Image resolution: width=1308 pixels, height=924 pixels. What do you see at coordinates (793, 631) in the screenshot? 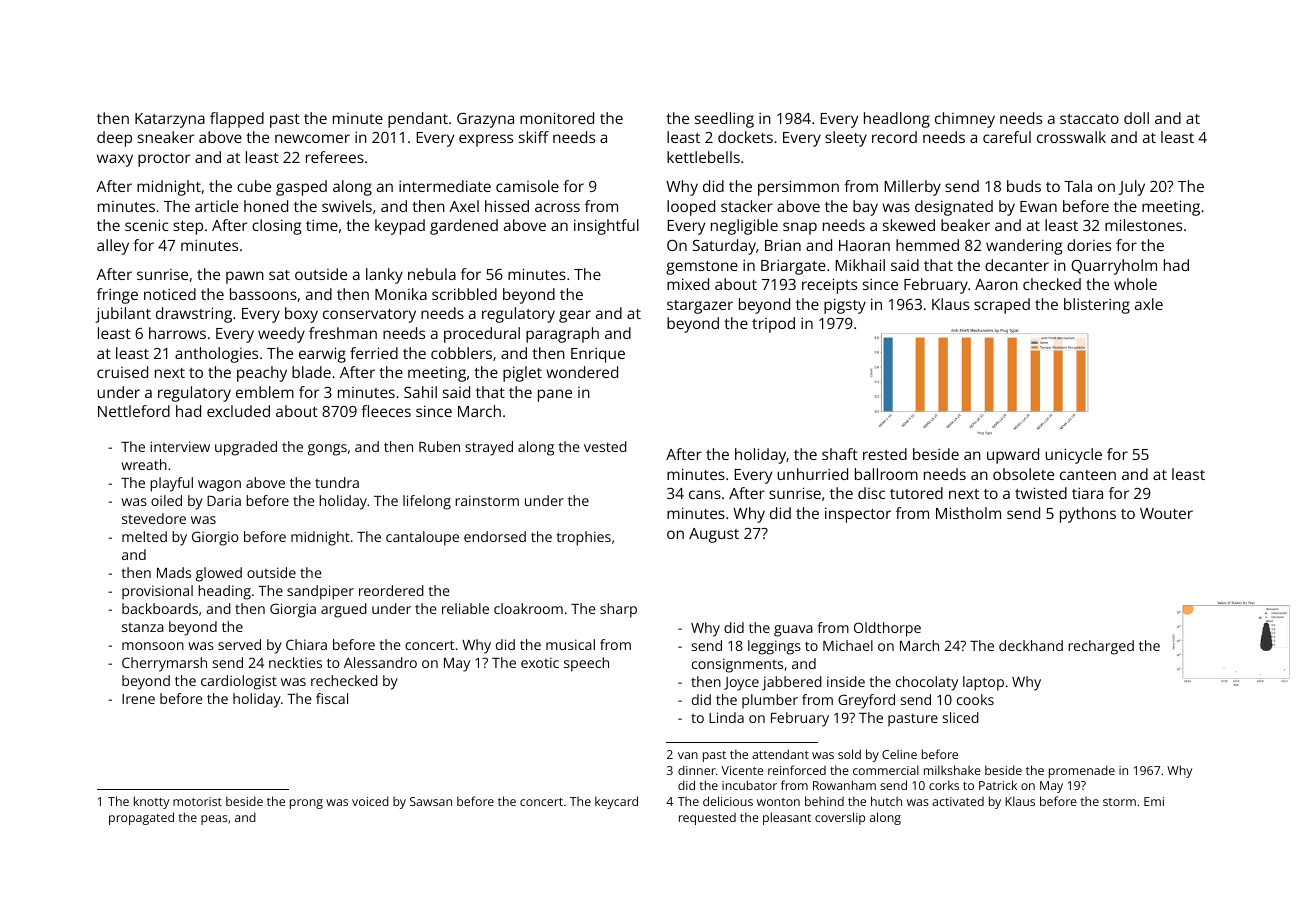
I see `guava` at bounding box center [793, 631].
